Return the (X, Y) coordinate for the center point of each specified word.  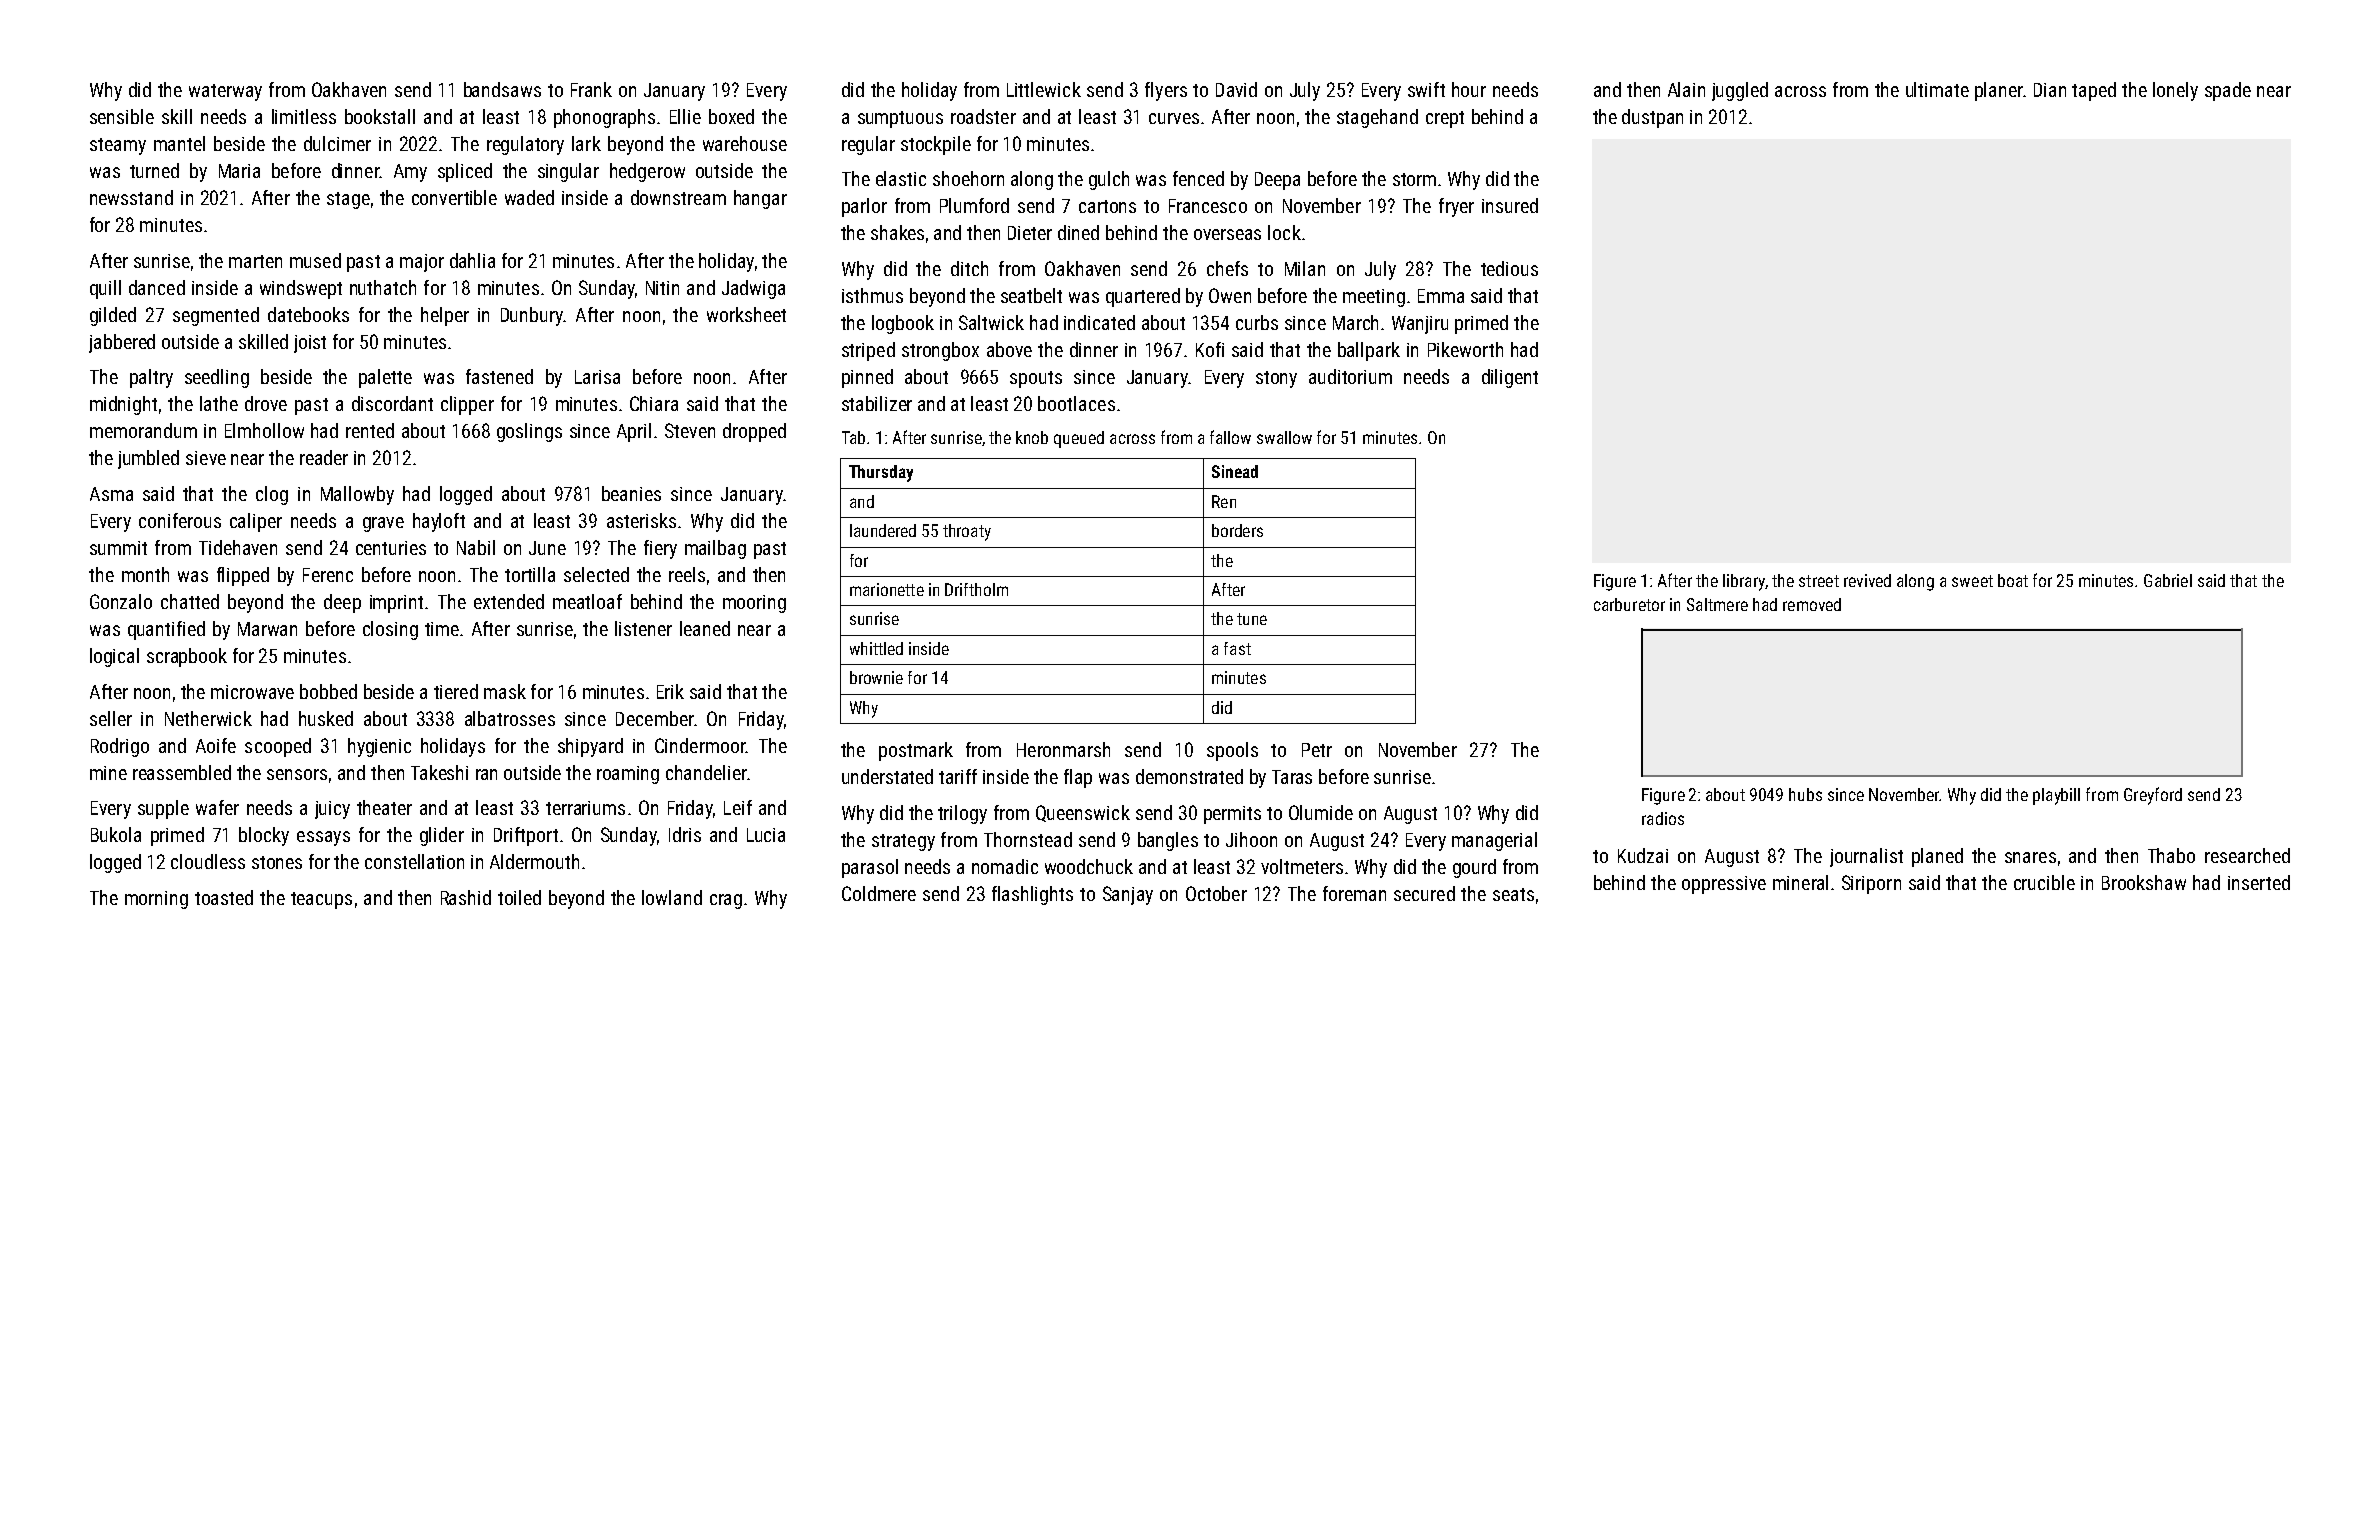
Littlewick (1044, 89)
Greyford (2153, 796)
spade (2228, 91)
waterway (225, 92)
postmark (916, 751)
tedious (1509, 268)
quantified (166, 630)
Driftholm (976, 589)
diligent (1510, 378)
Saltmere (1717, 604)
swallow (1284, 437)
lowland (672, 897)
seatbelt (1031, 295)
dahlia (472, 260)
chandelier (706, 772)
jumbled (148, 459)
